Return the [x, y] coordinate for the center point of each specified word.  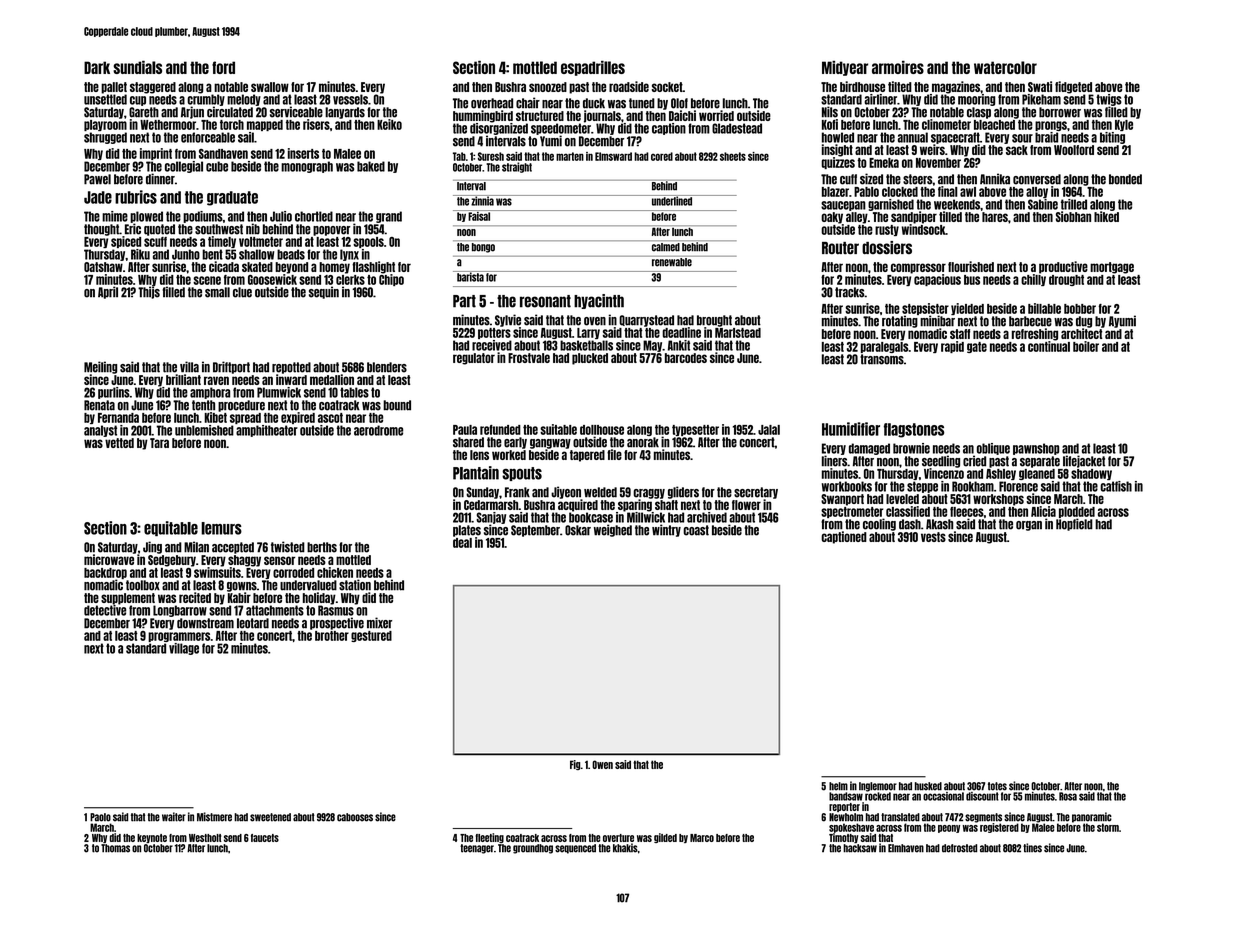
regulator [474, 359]
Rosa [1068, 796]
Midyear [845, 68]
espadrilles [593, 68]
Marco [702, 838]
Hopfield [1074, 524]
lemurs [221, 528]
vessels [350, 99]
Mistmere [214, 817]
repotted [291, 368]
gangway [550, 444]
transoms [882, 359]
